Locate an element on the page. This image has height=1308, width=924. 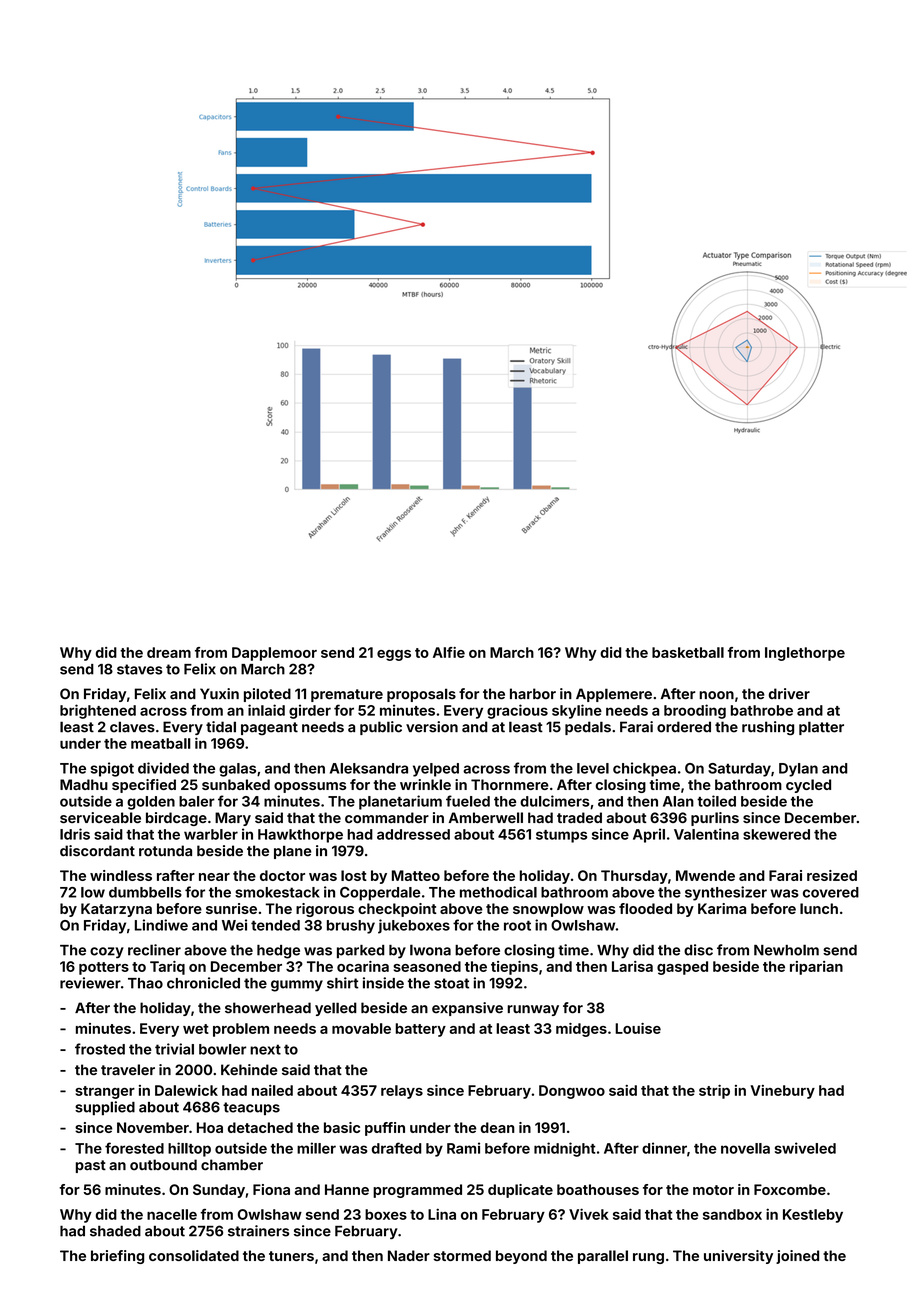
pageant is located at coordinates (269, 728).
